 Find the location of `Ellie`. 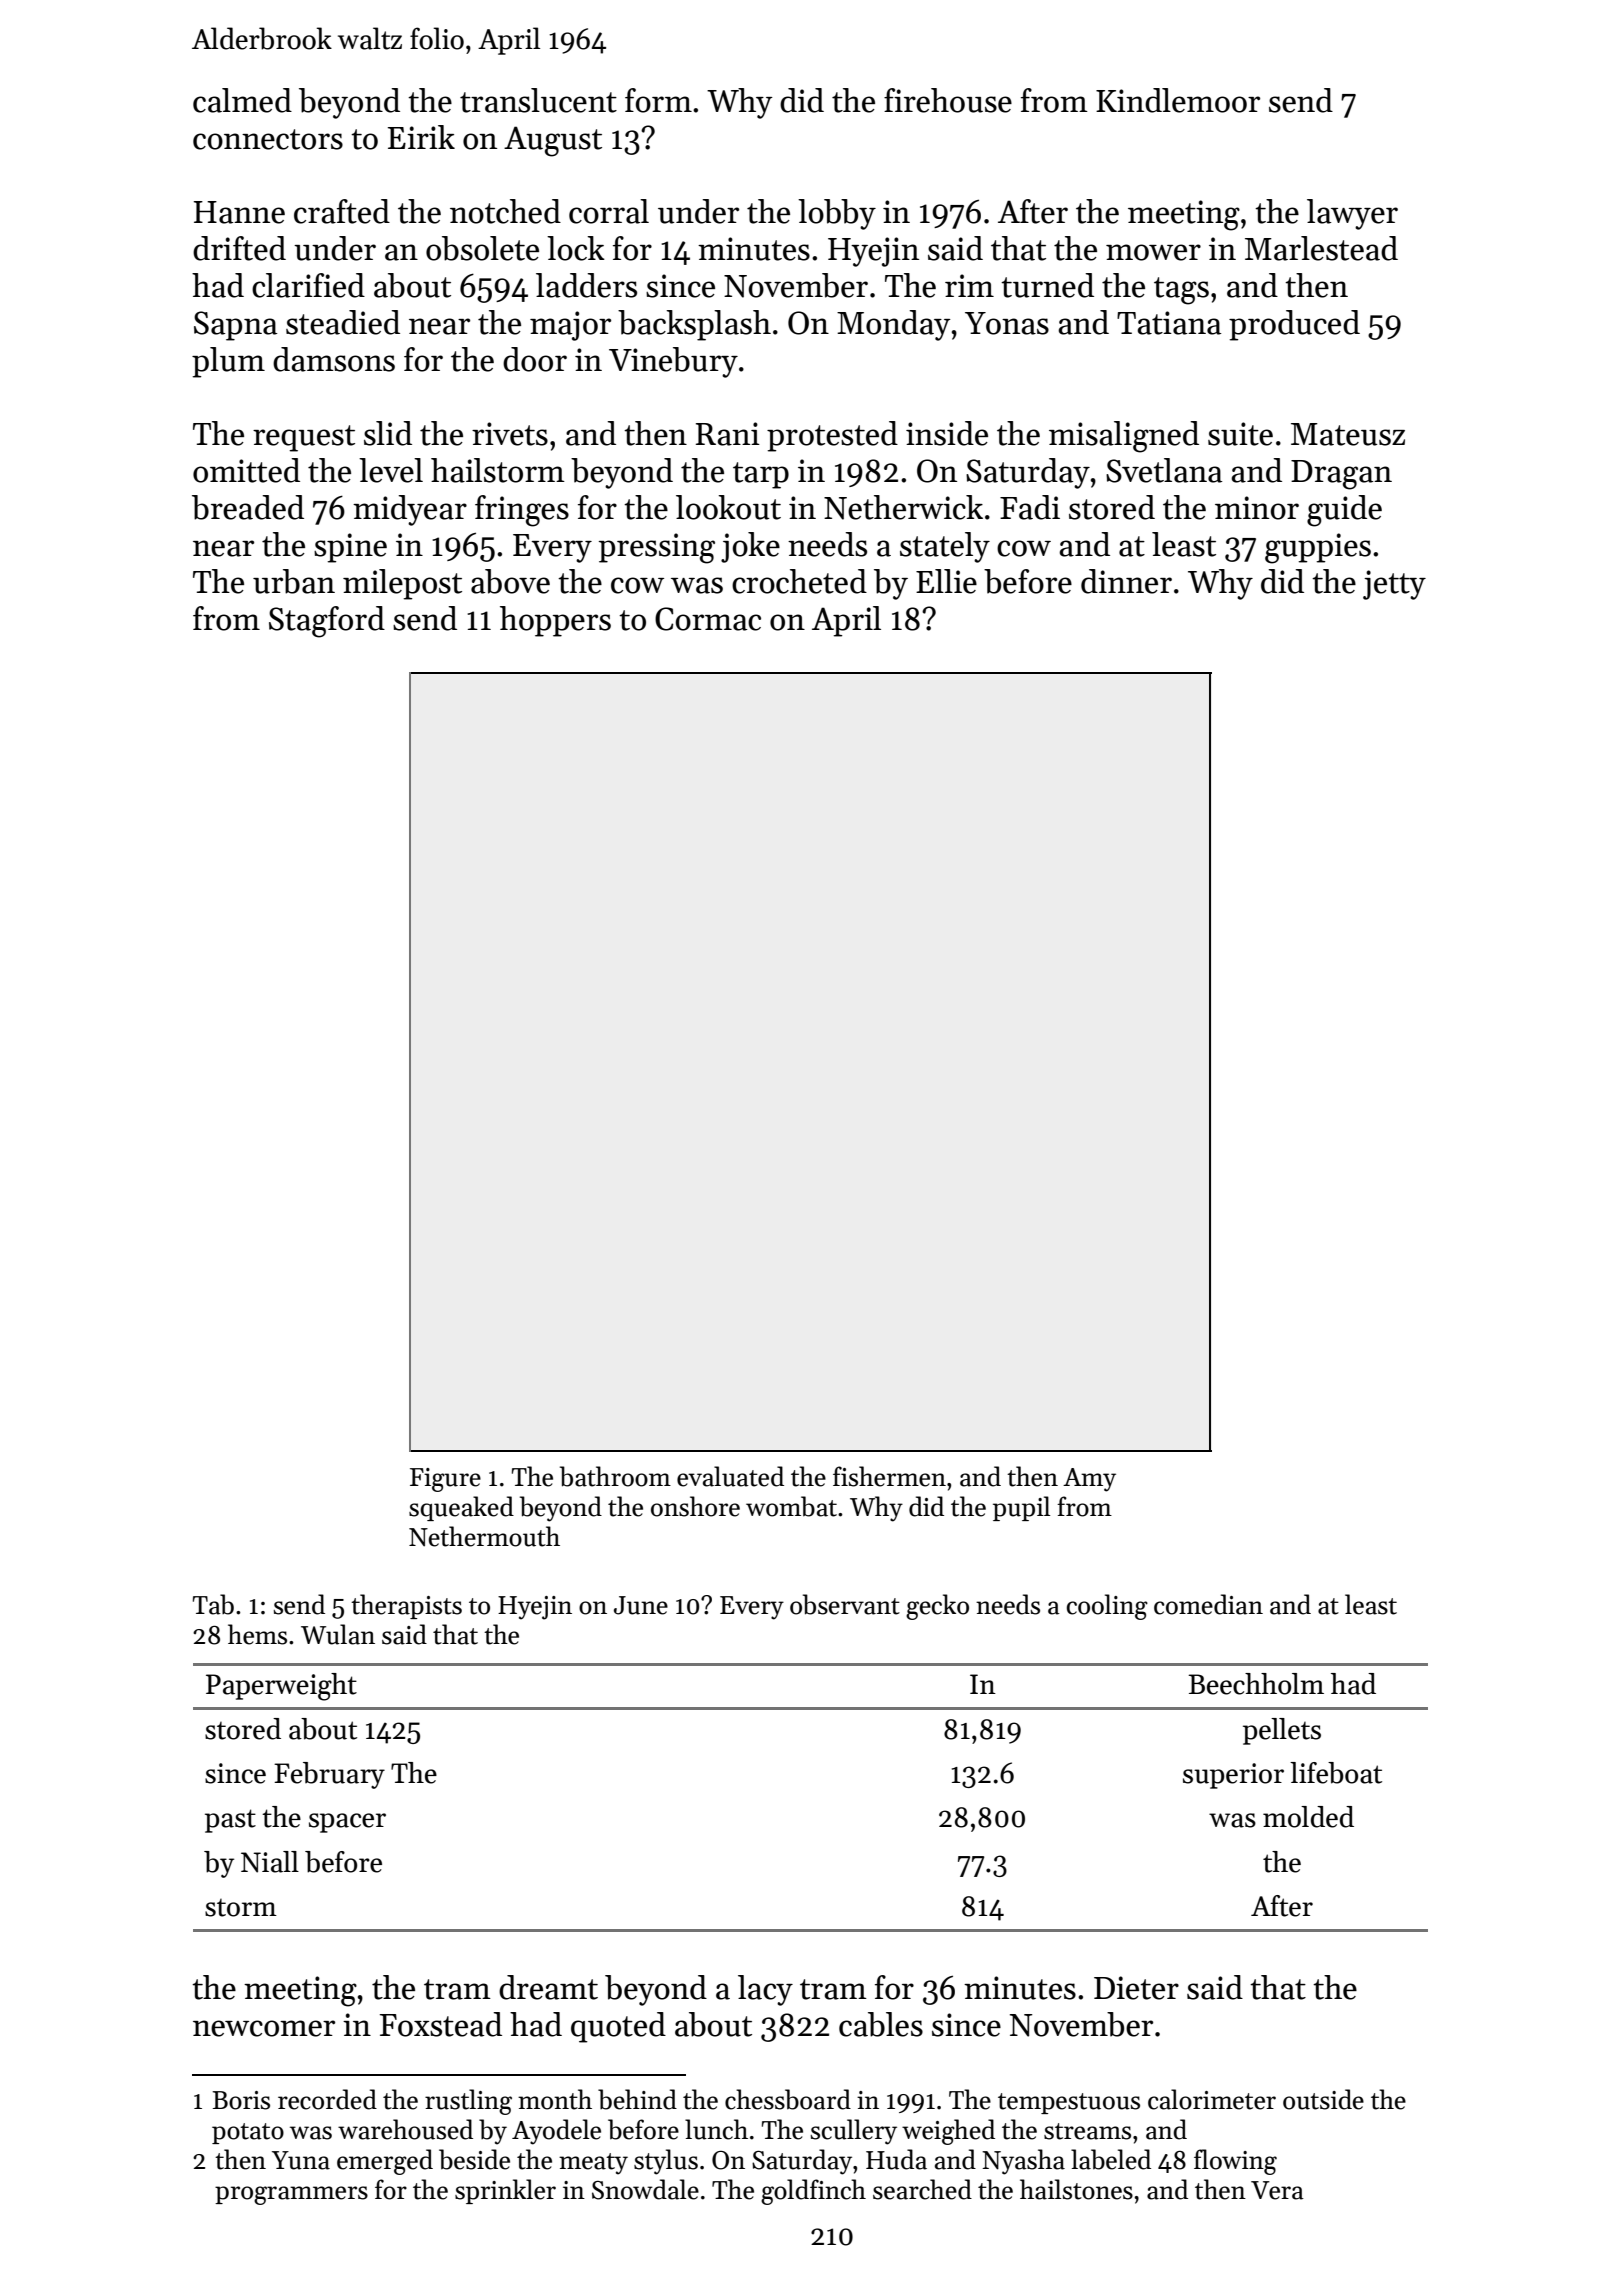

Ellie is located at coordinates (946, 581).
